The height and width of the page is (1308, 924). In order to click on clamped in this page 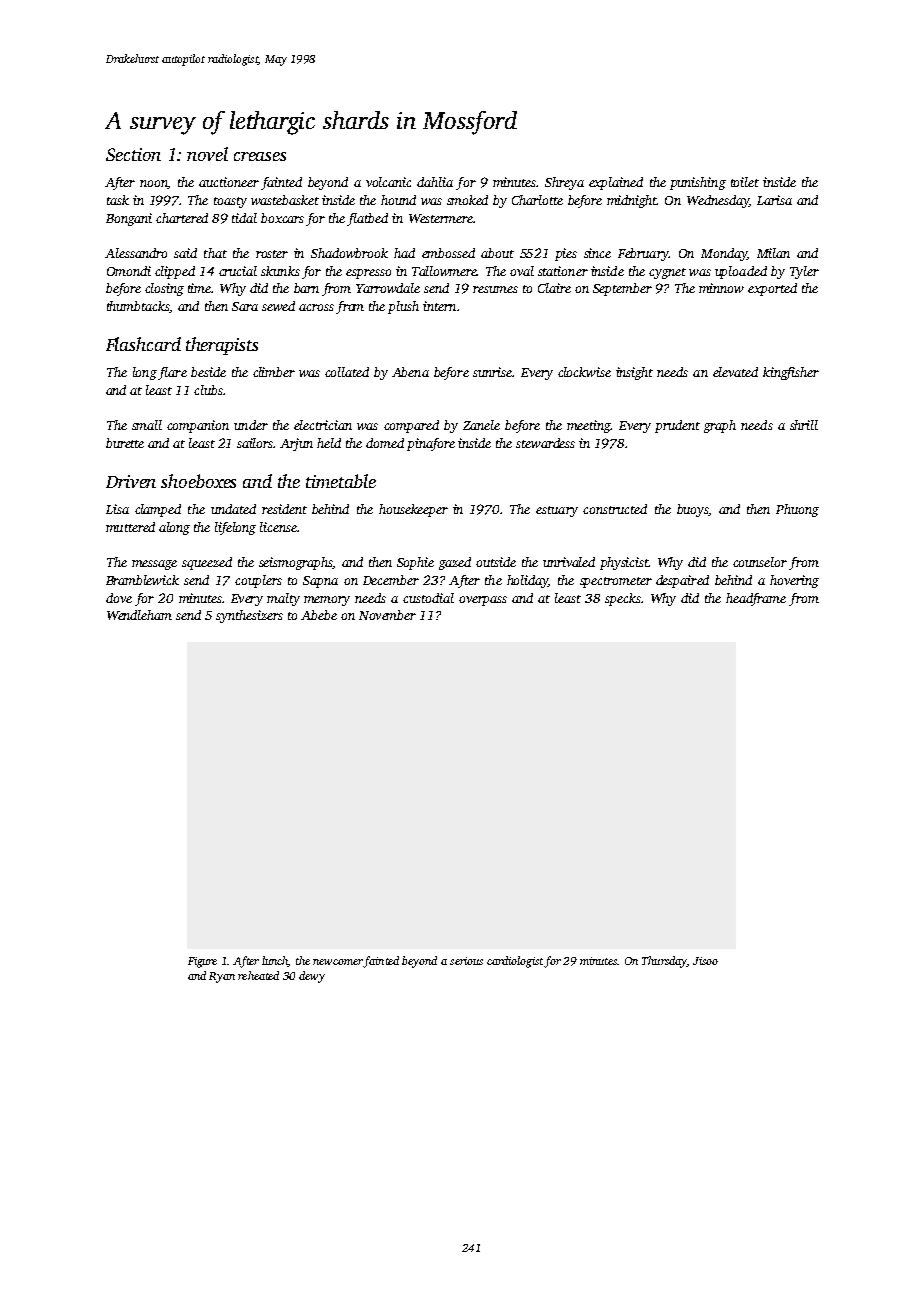, I will do `click(158, 510)`.
